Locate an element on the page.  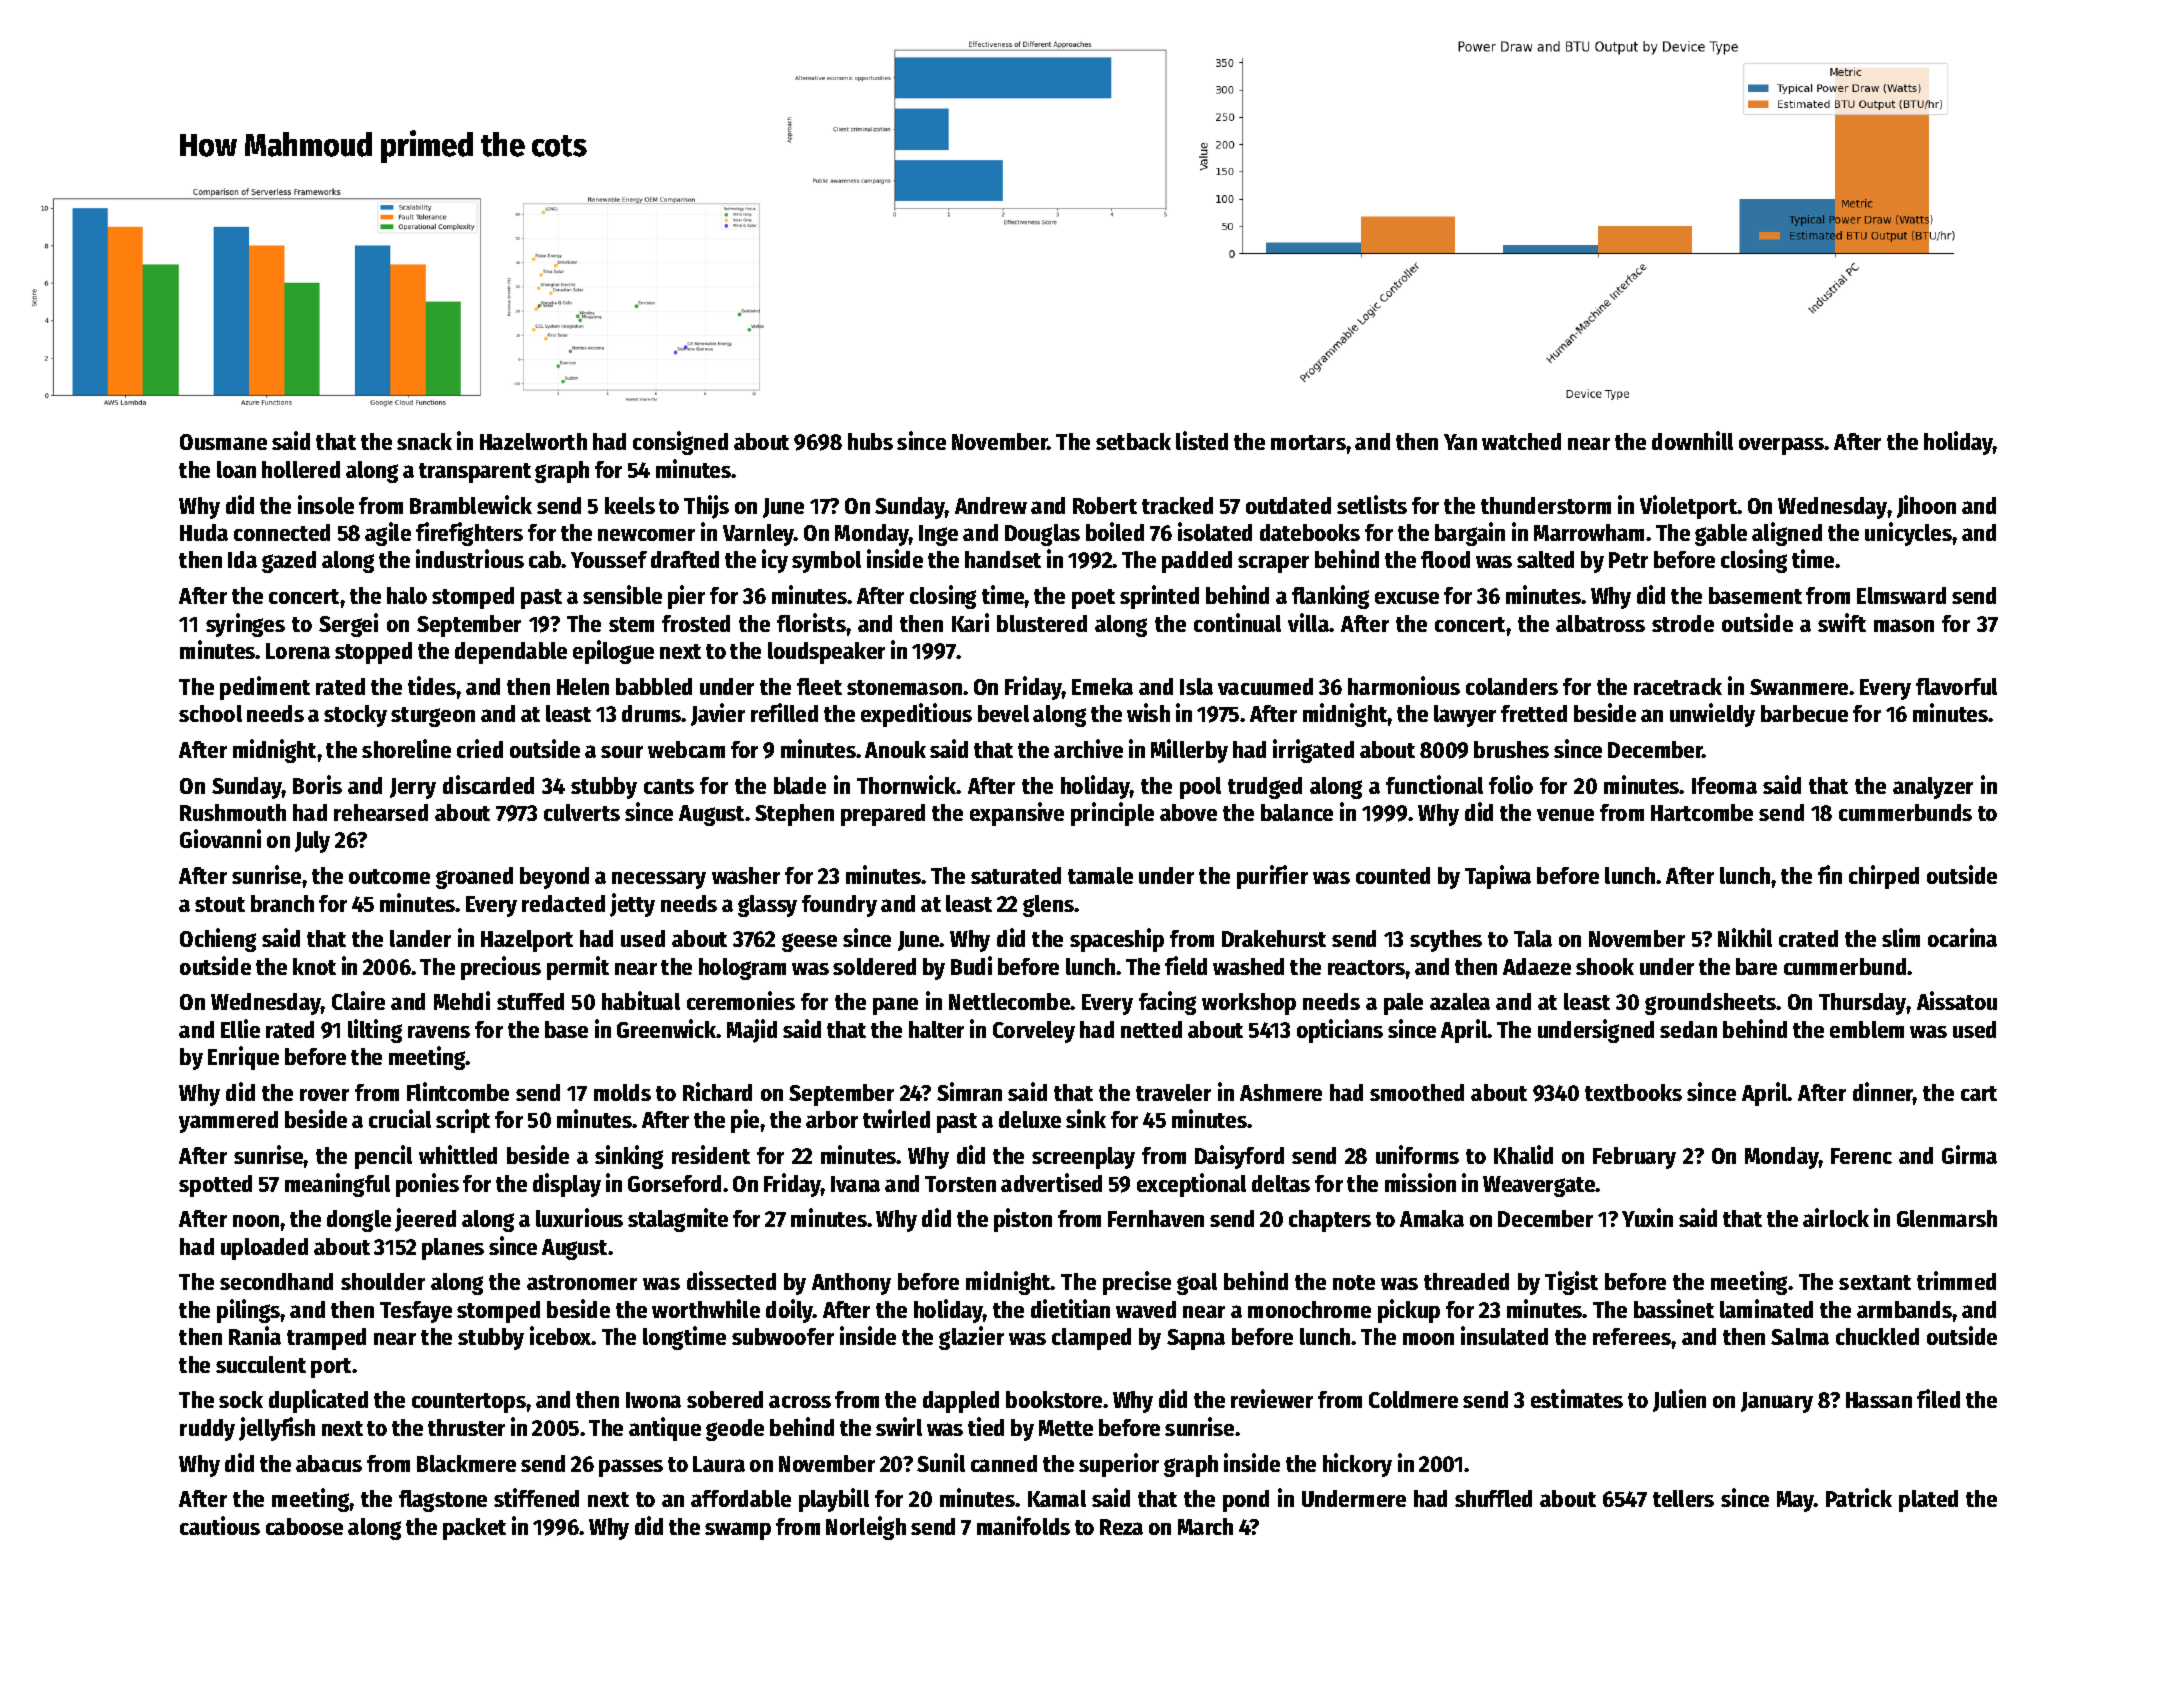
packet is located at coordinates (474, 1529).
